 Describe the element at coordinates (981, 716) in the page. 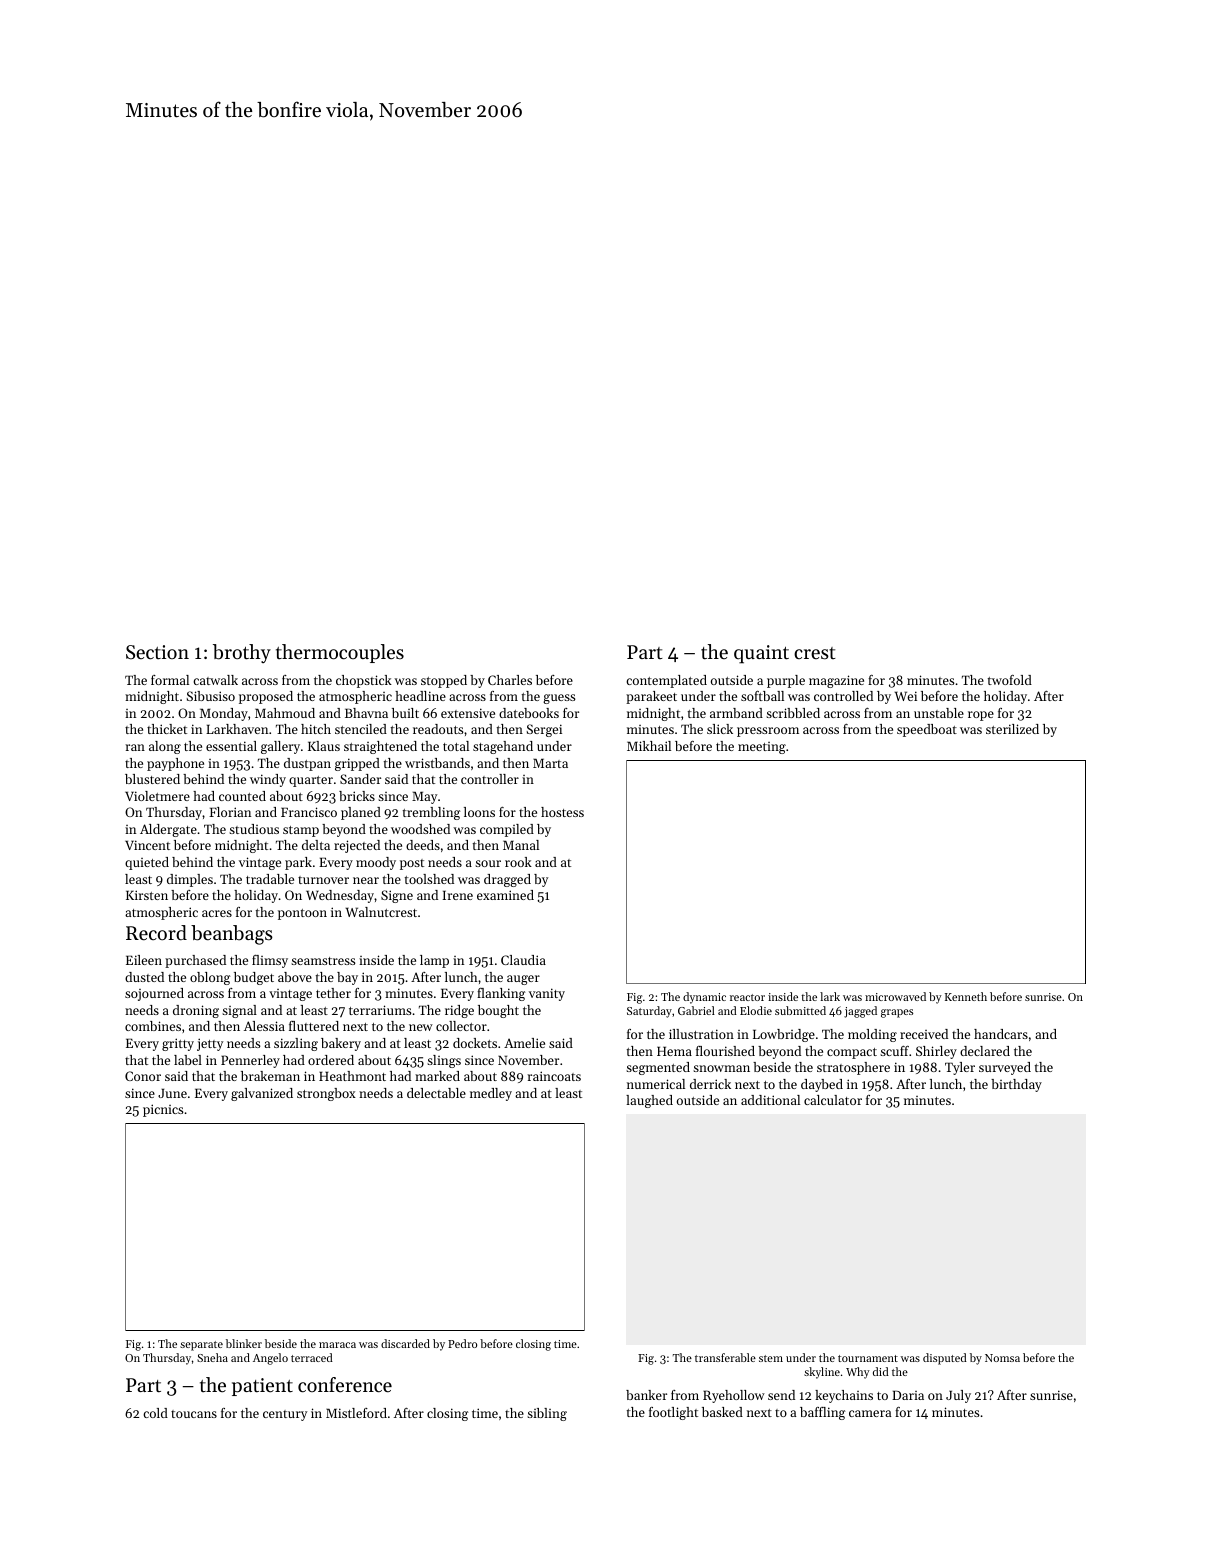

I see `rope` at that location.
